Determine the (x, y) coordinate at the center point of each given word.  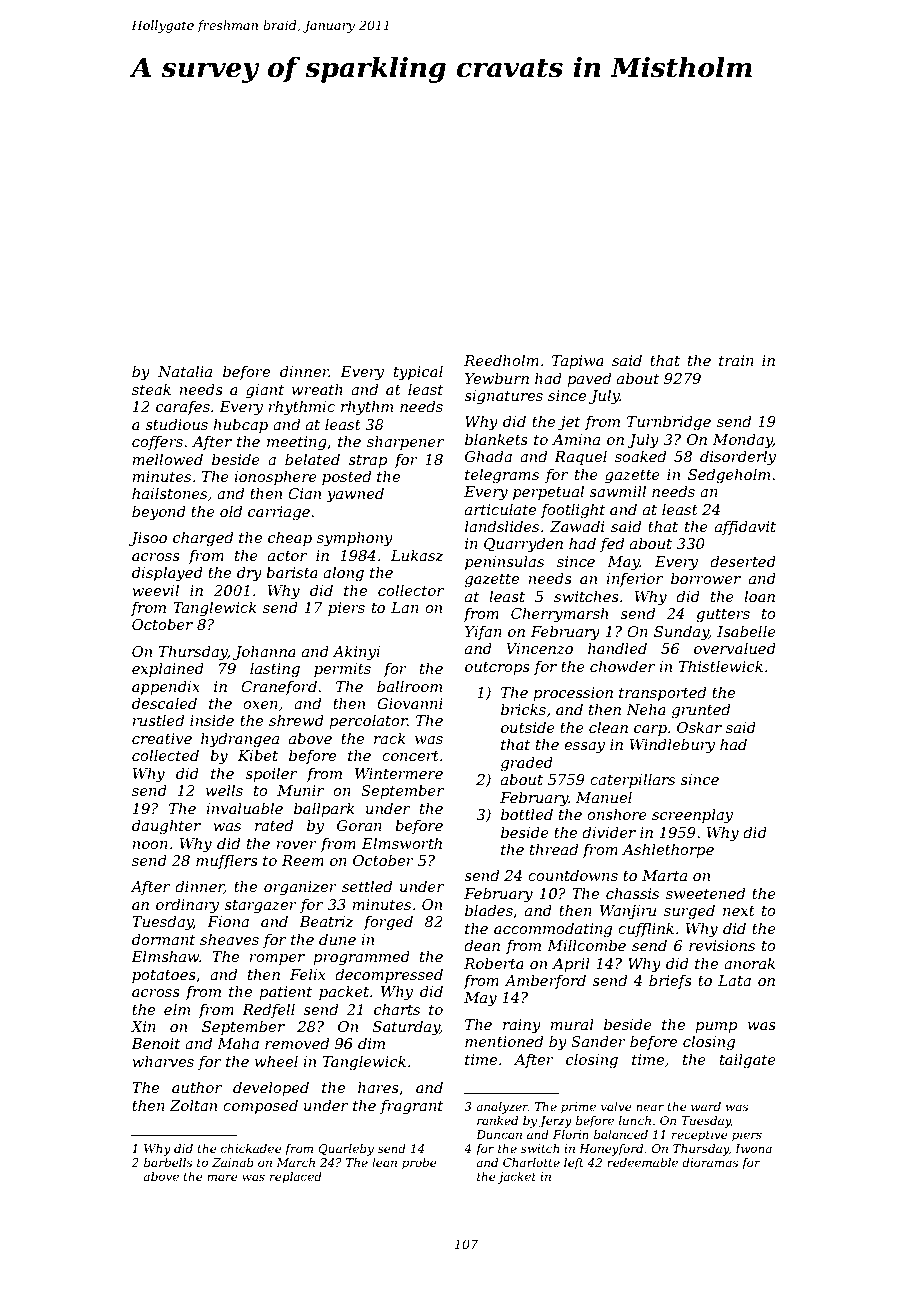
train (736, 360)
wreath (317, 389)
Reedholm (501, 360)
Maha (238, 1043)
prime (578, 1108)
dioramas (710, 1162)
